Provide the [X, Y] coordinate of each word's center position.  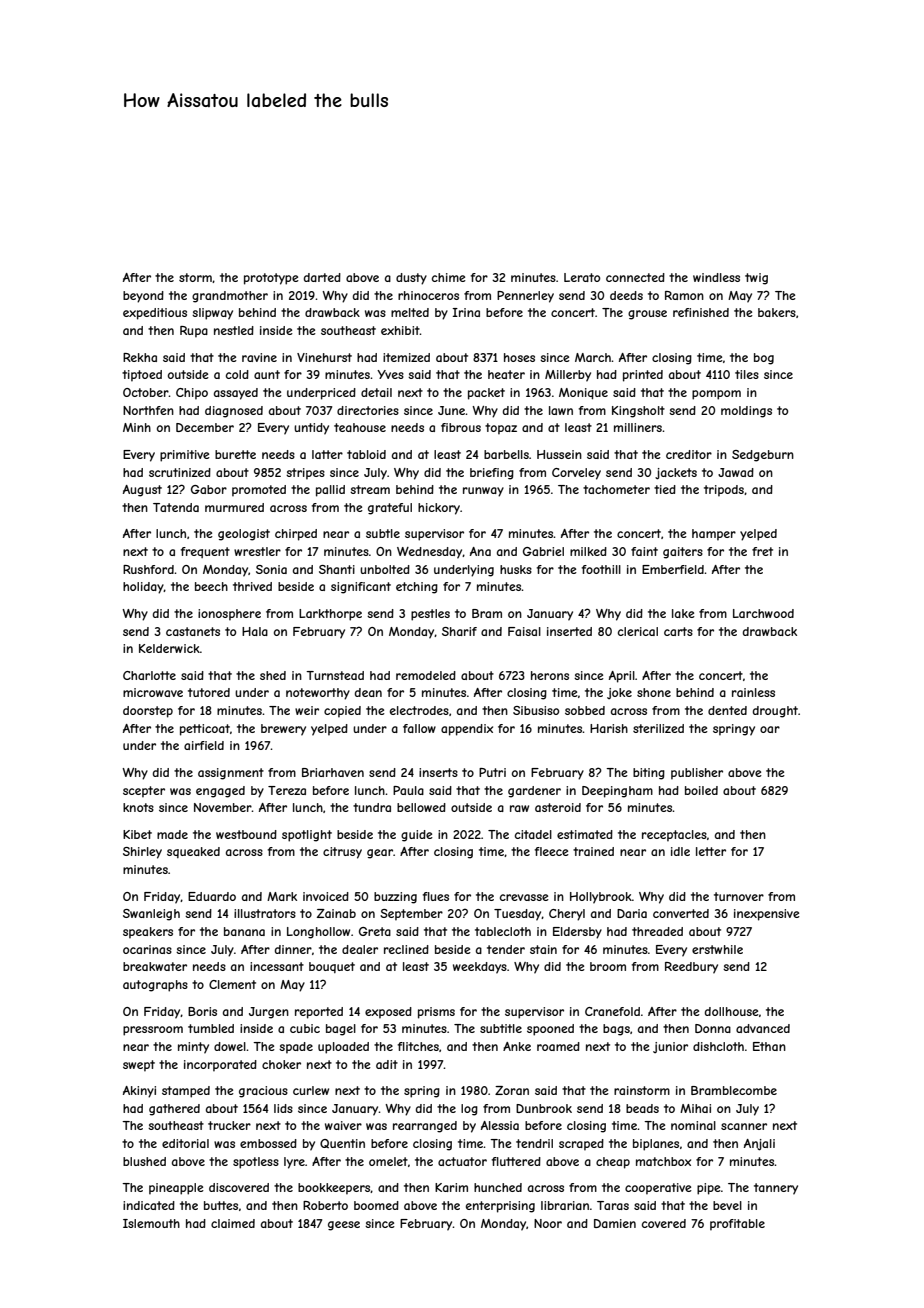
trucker [229, 1125]
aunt [267, 374]
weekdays [480, 968]
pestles [430, 615]
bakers [777, 312]
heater [506, 374]
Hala [255, 631]
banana [244, 931]
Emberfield [673, 569]
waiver [343, 1125]
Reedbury [691, 968]
